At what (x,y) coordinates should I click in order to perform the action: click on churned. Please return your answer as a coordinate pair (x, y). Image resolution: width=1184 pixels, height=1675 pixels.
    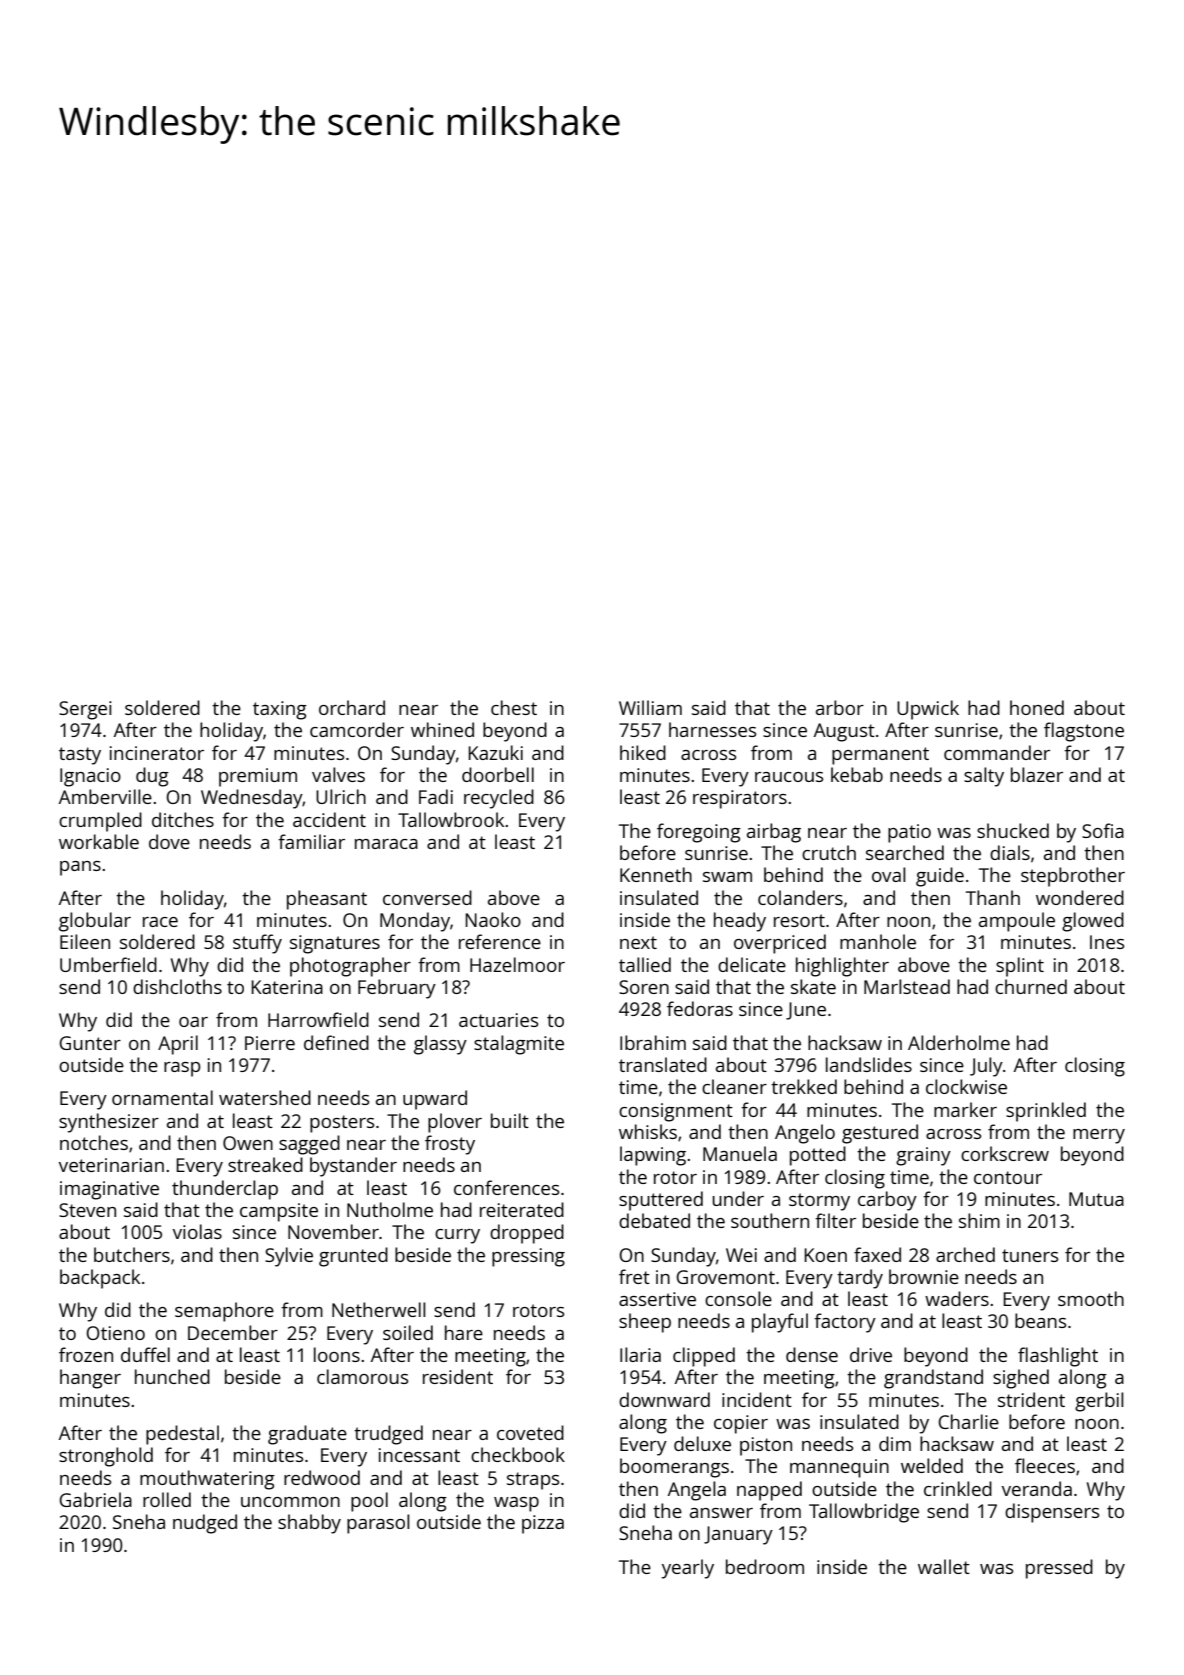
    Looking at the image, I should click on (1031, 986).
